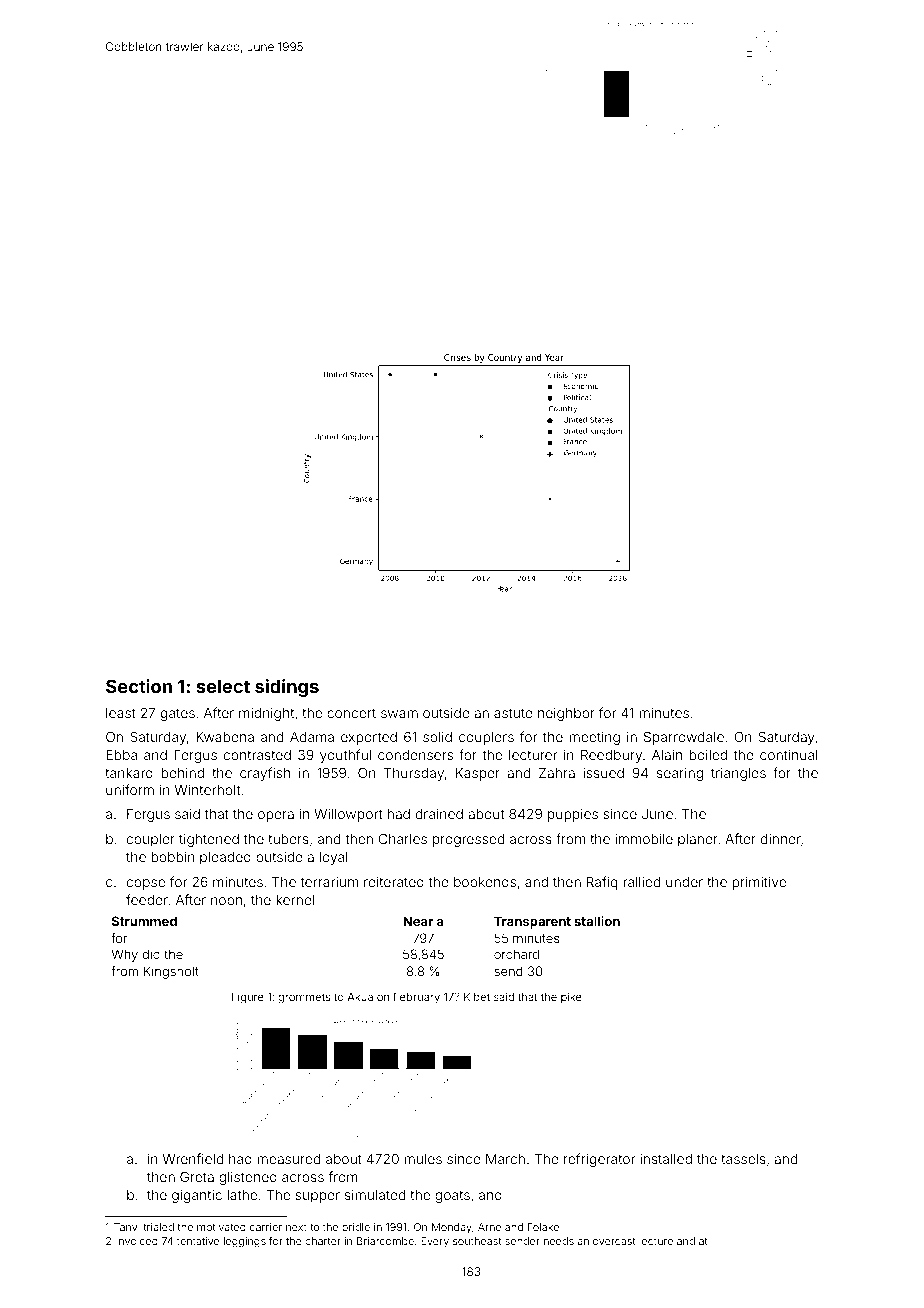 The image size is (924, 1308). Describe the element at coordinates (121, 755) in the screenshot. I see `Ebba` at that location.
